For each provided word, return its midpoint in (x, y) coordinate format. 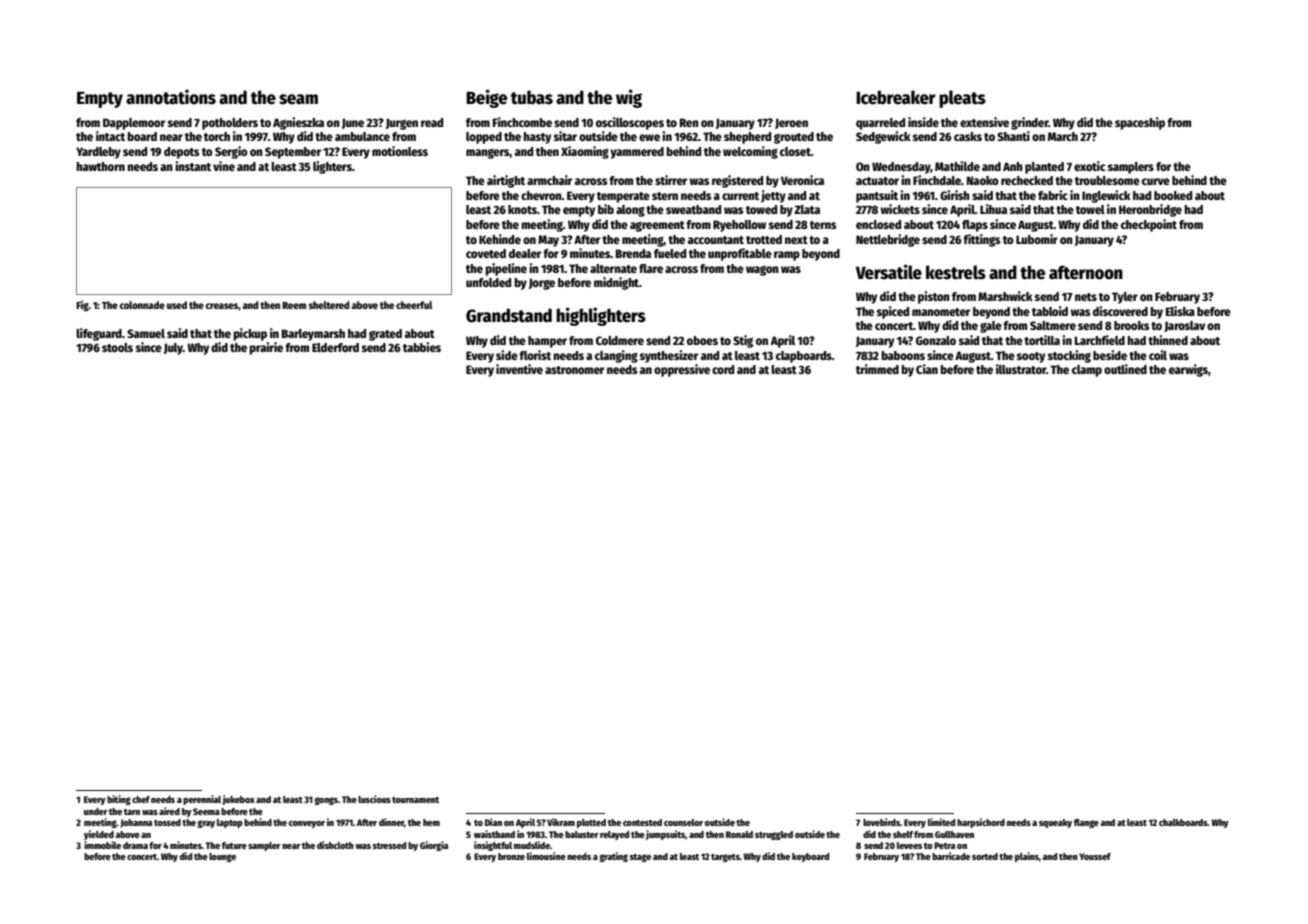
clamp (1087, 371)
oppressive (682, 370)
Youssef (1095, 856)
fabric (1053, 195)
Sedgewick (883, 137)
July (173, 349)
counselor (683, 822)
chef (141, 799)
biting (119, 800)
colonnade (142, 305)
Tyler (1125, 298)
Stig (743, 341)
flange (1086, 823)
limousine (546, 856)
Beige (486, 98)
